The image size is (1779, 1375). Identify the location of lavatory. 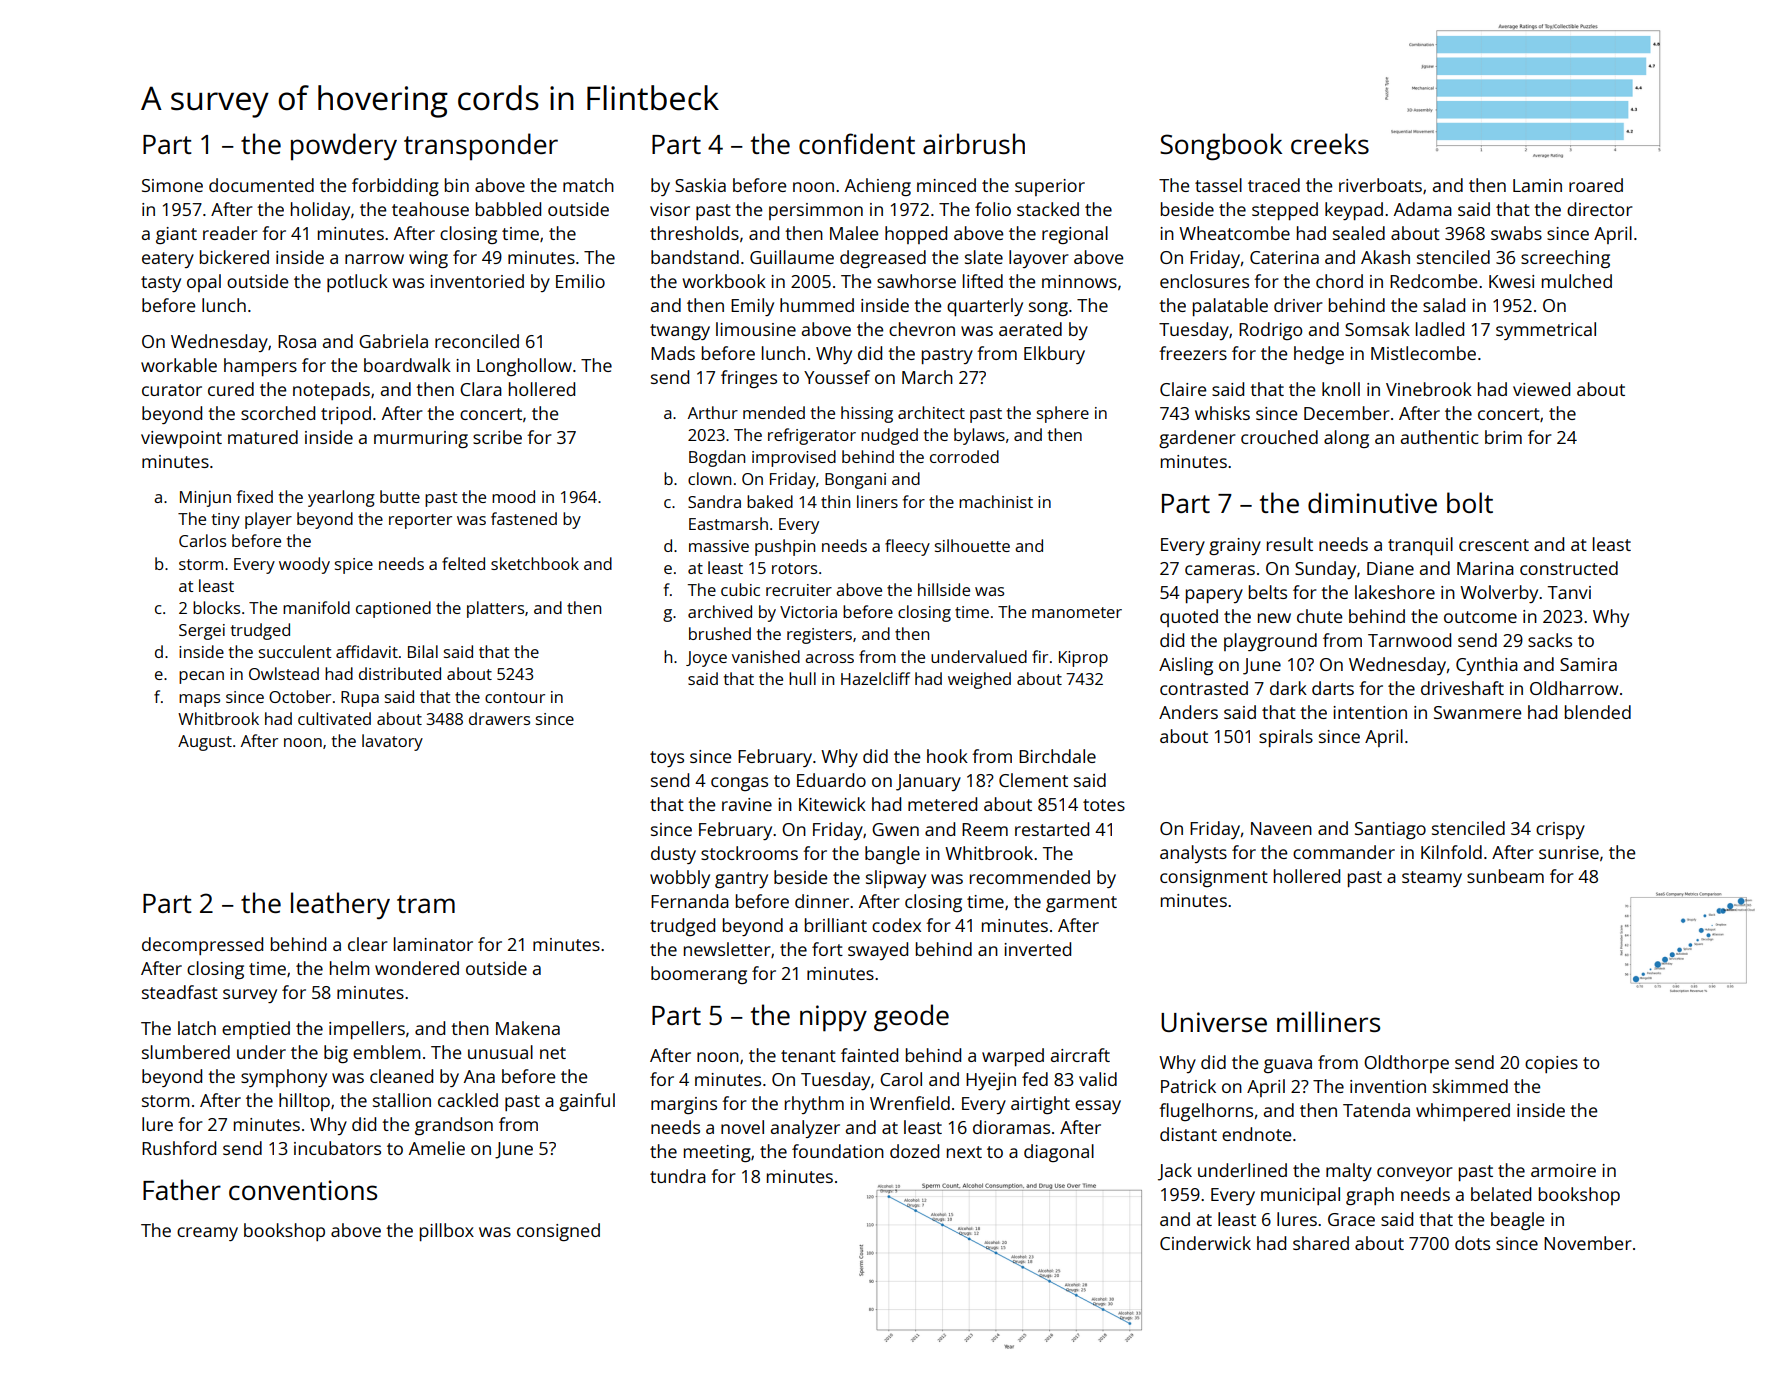
(392, 742).
